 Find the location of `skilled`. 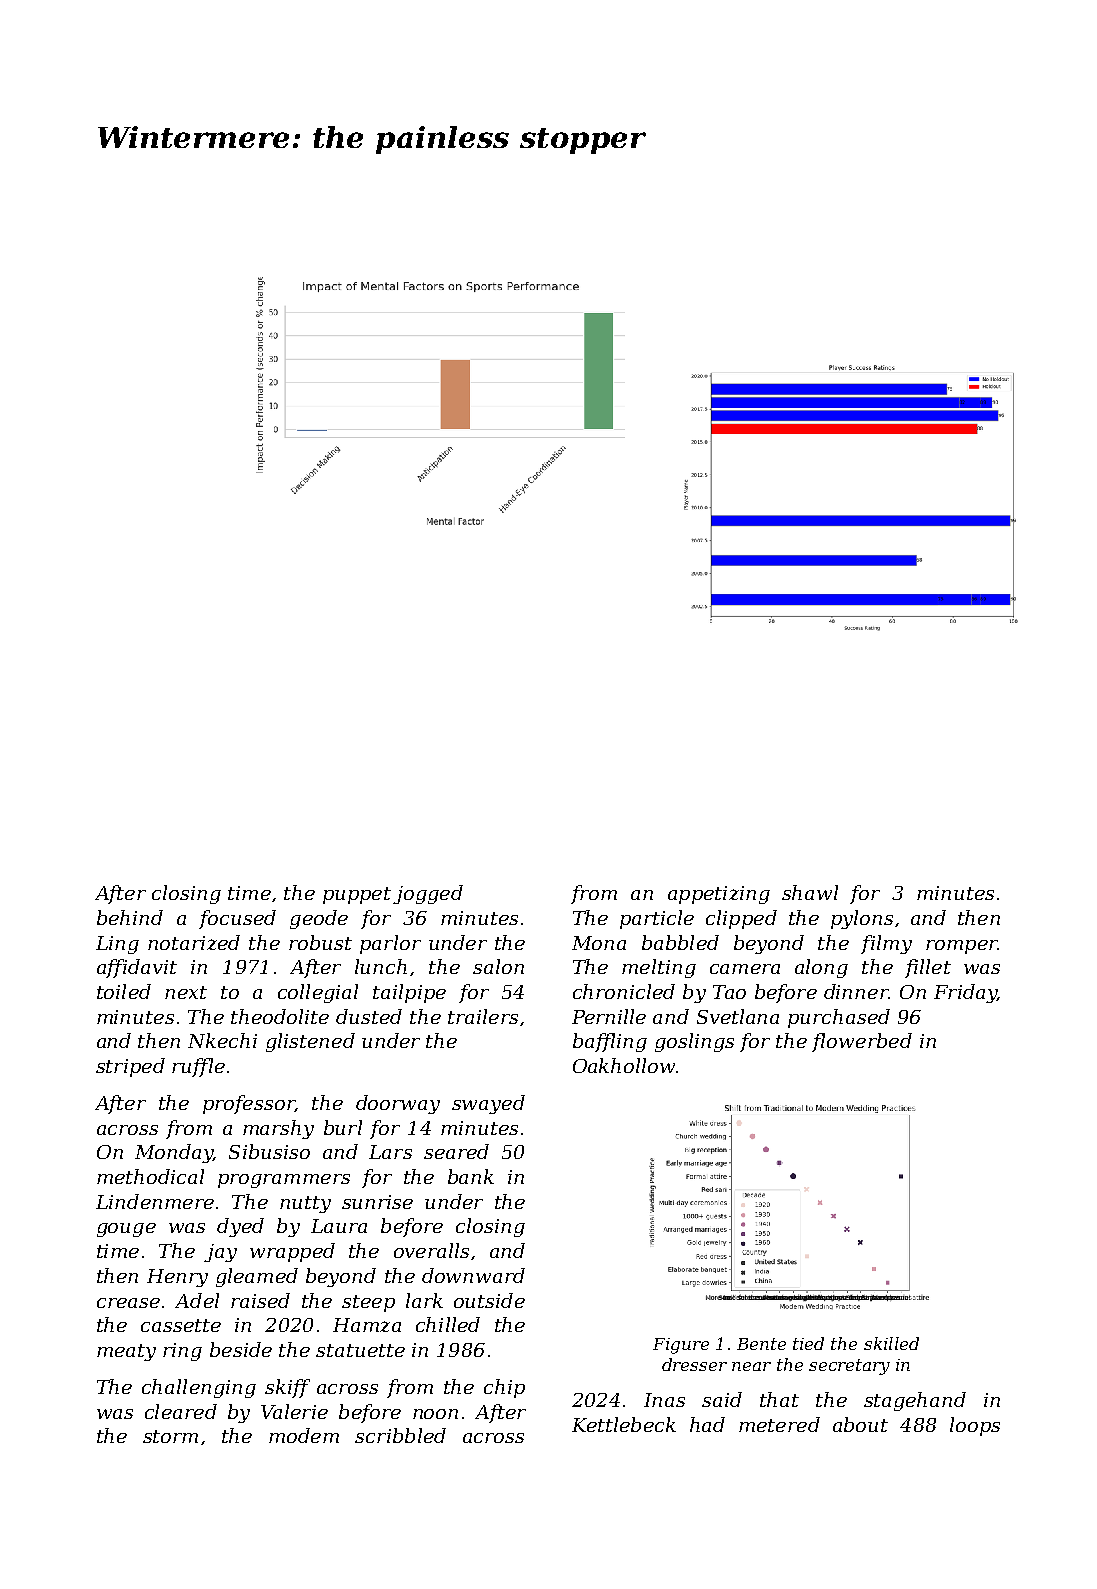

skilled is located at coordinates (891, 1343).
